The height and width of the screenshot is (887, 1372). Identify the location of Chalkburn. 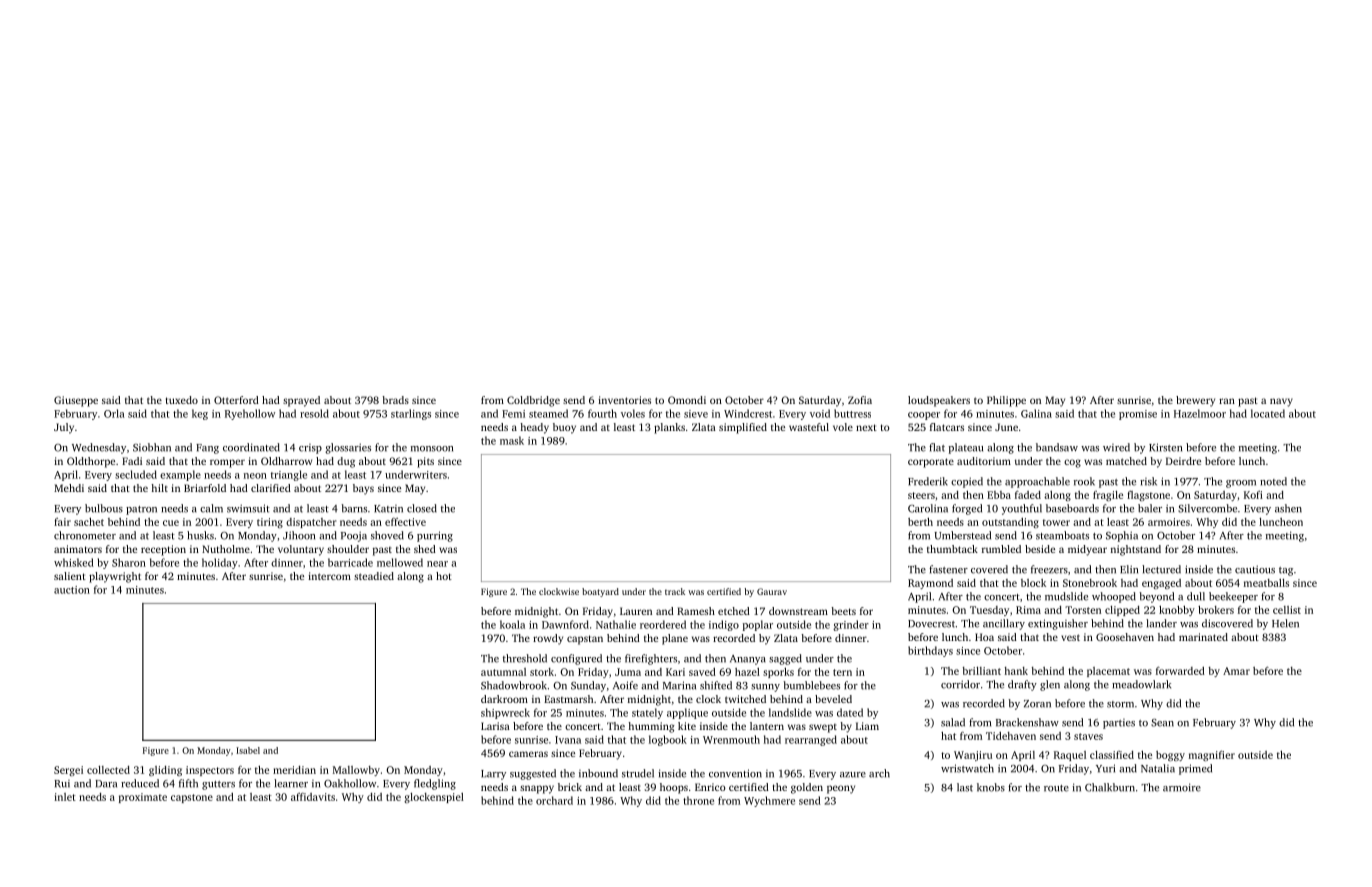
(1110, 787).
